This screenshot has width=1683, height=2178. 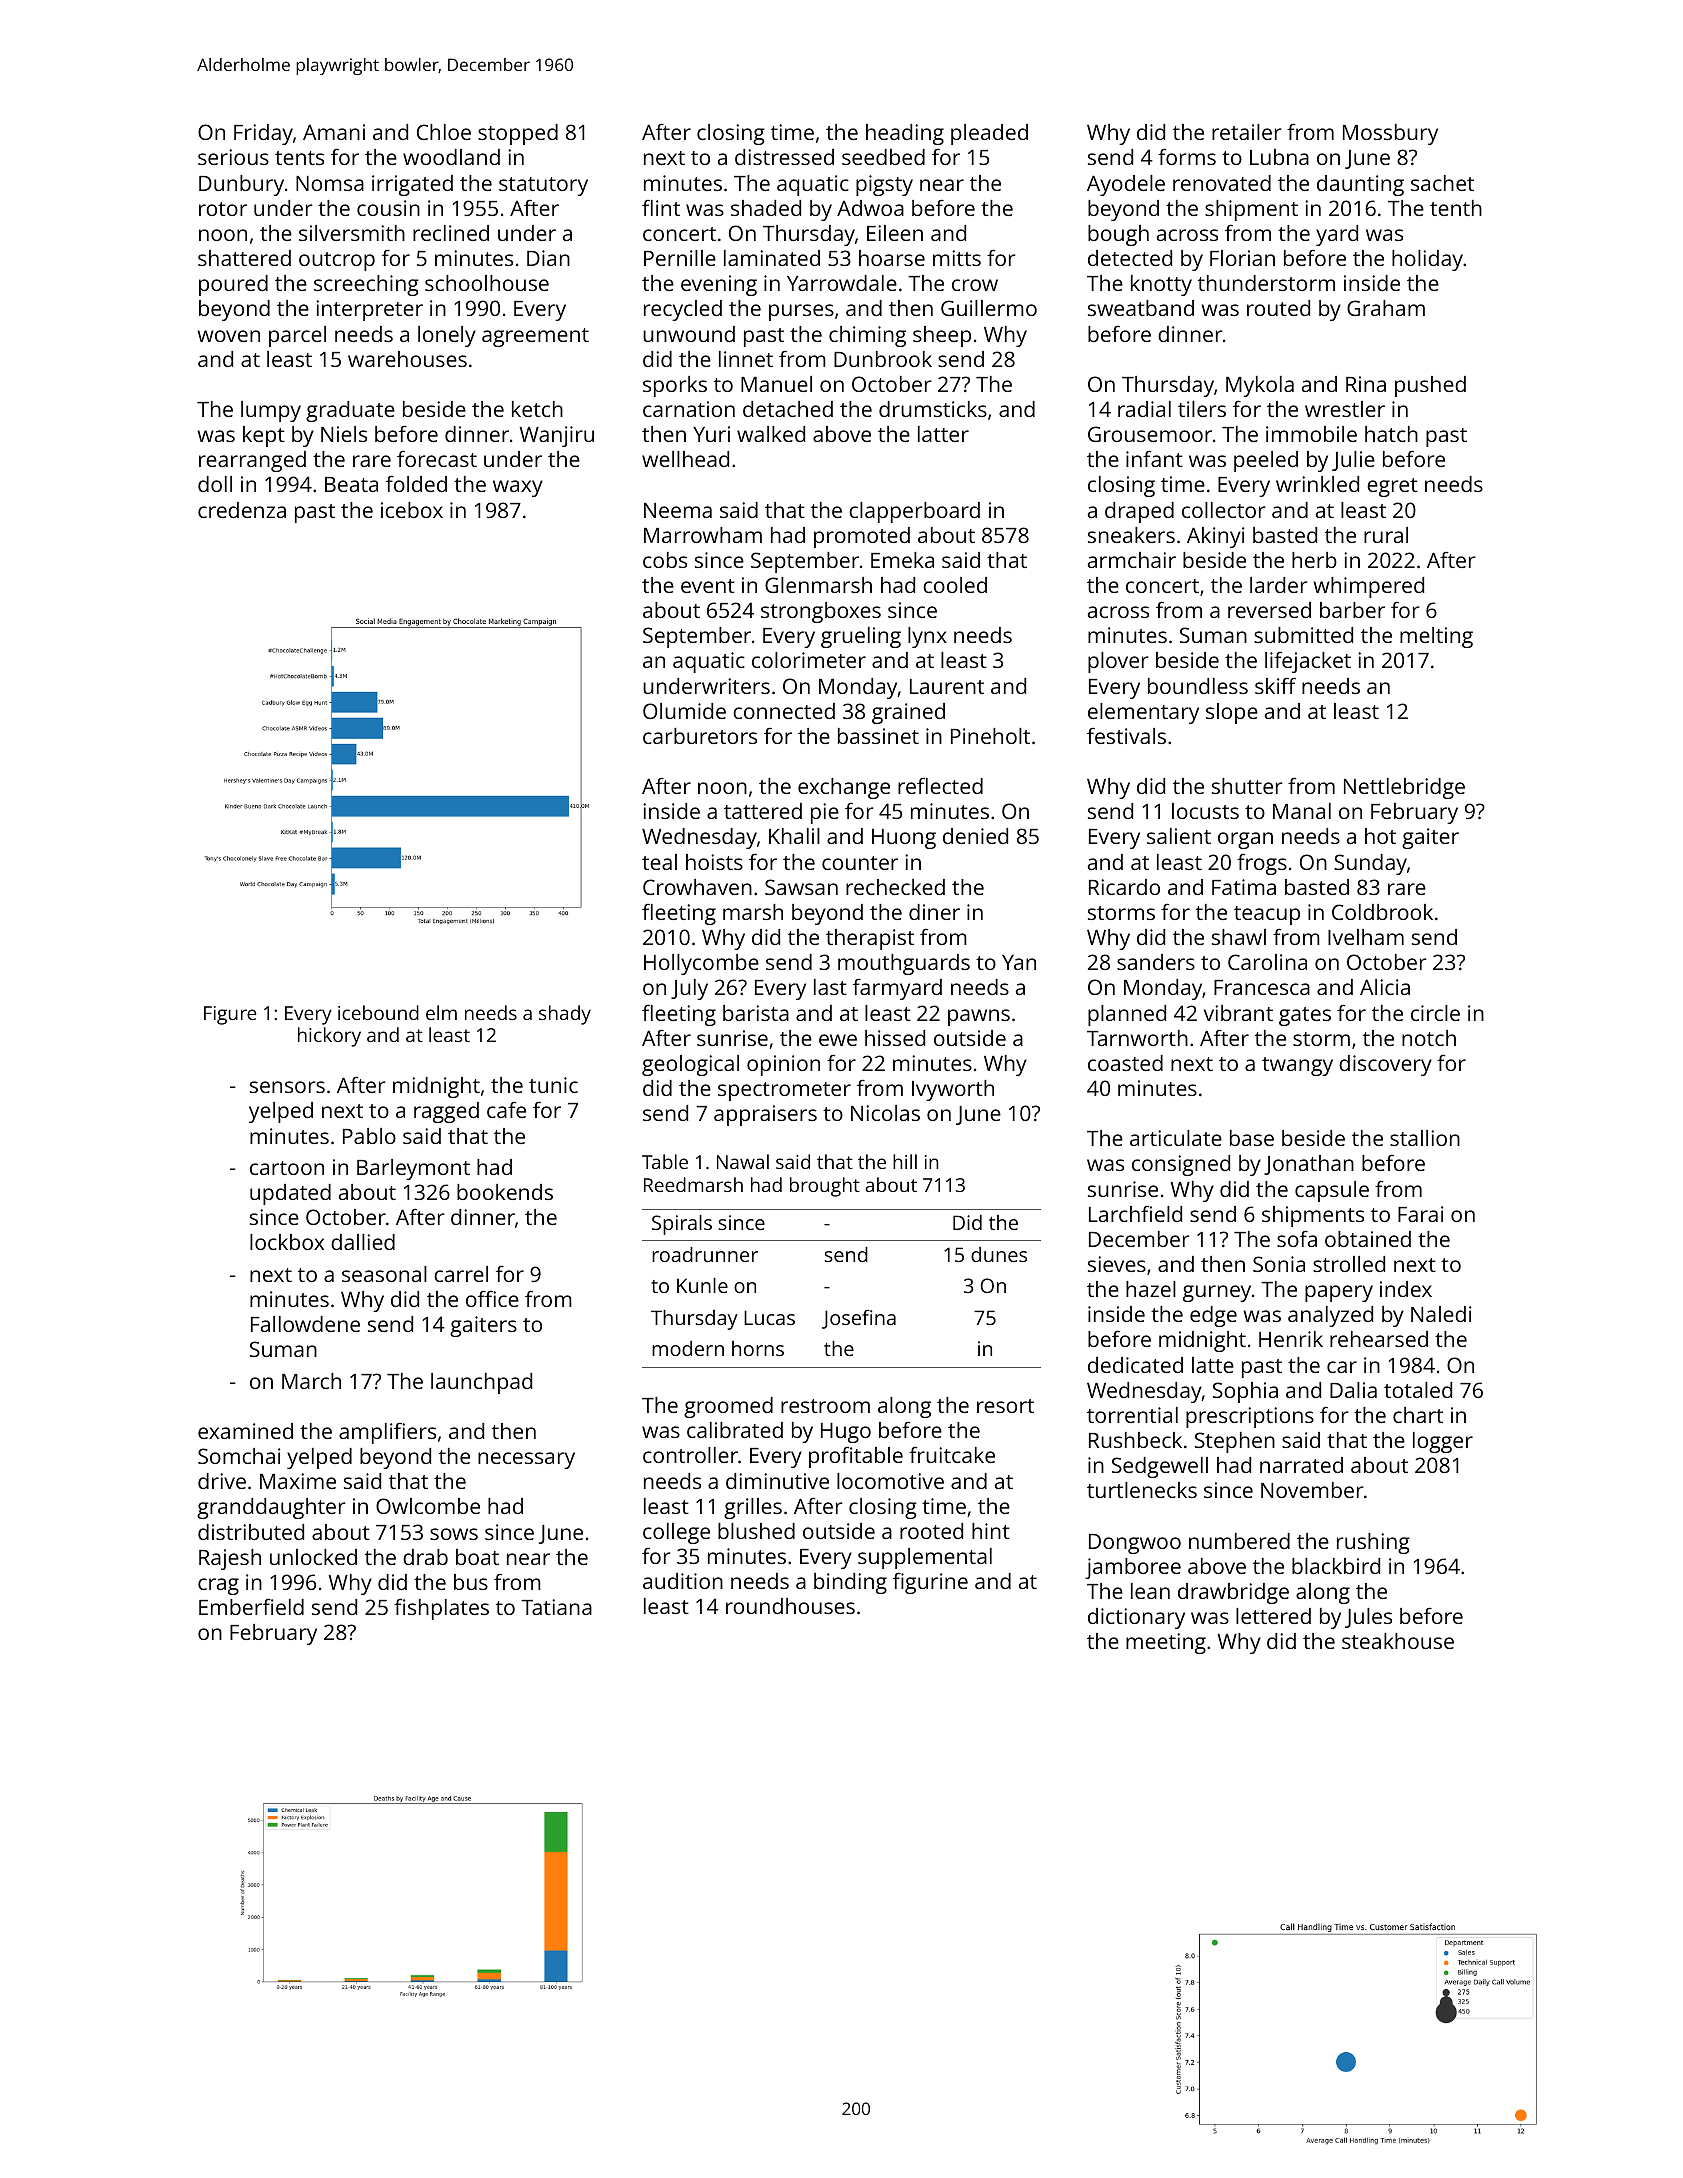 I want to click on Stephen, so click(x=1235, y=1442).
